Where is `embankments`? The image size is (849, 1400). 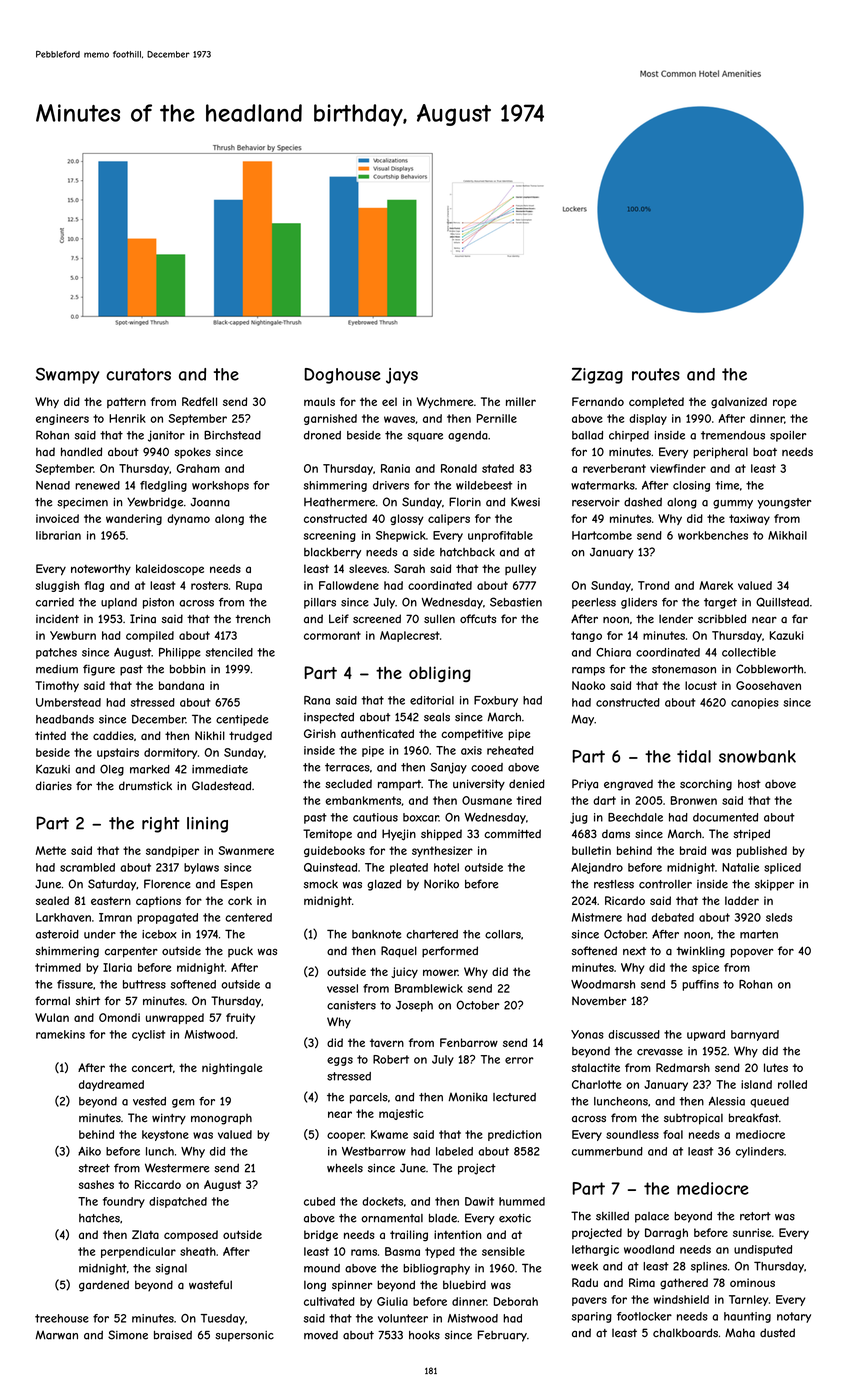
embankments is located at coordinates (363, 800).
